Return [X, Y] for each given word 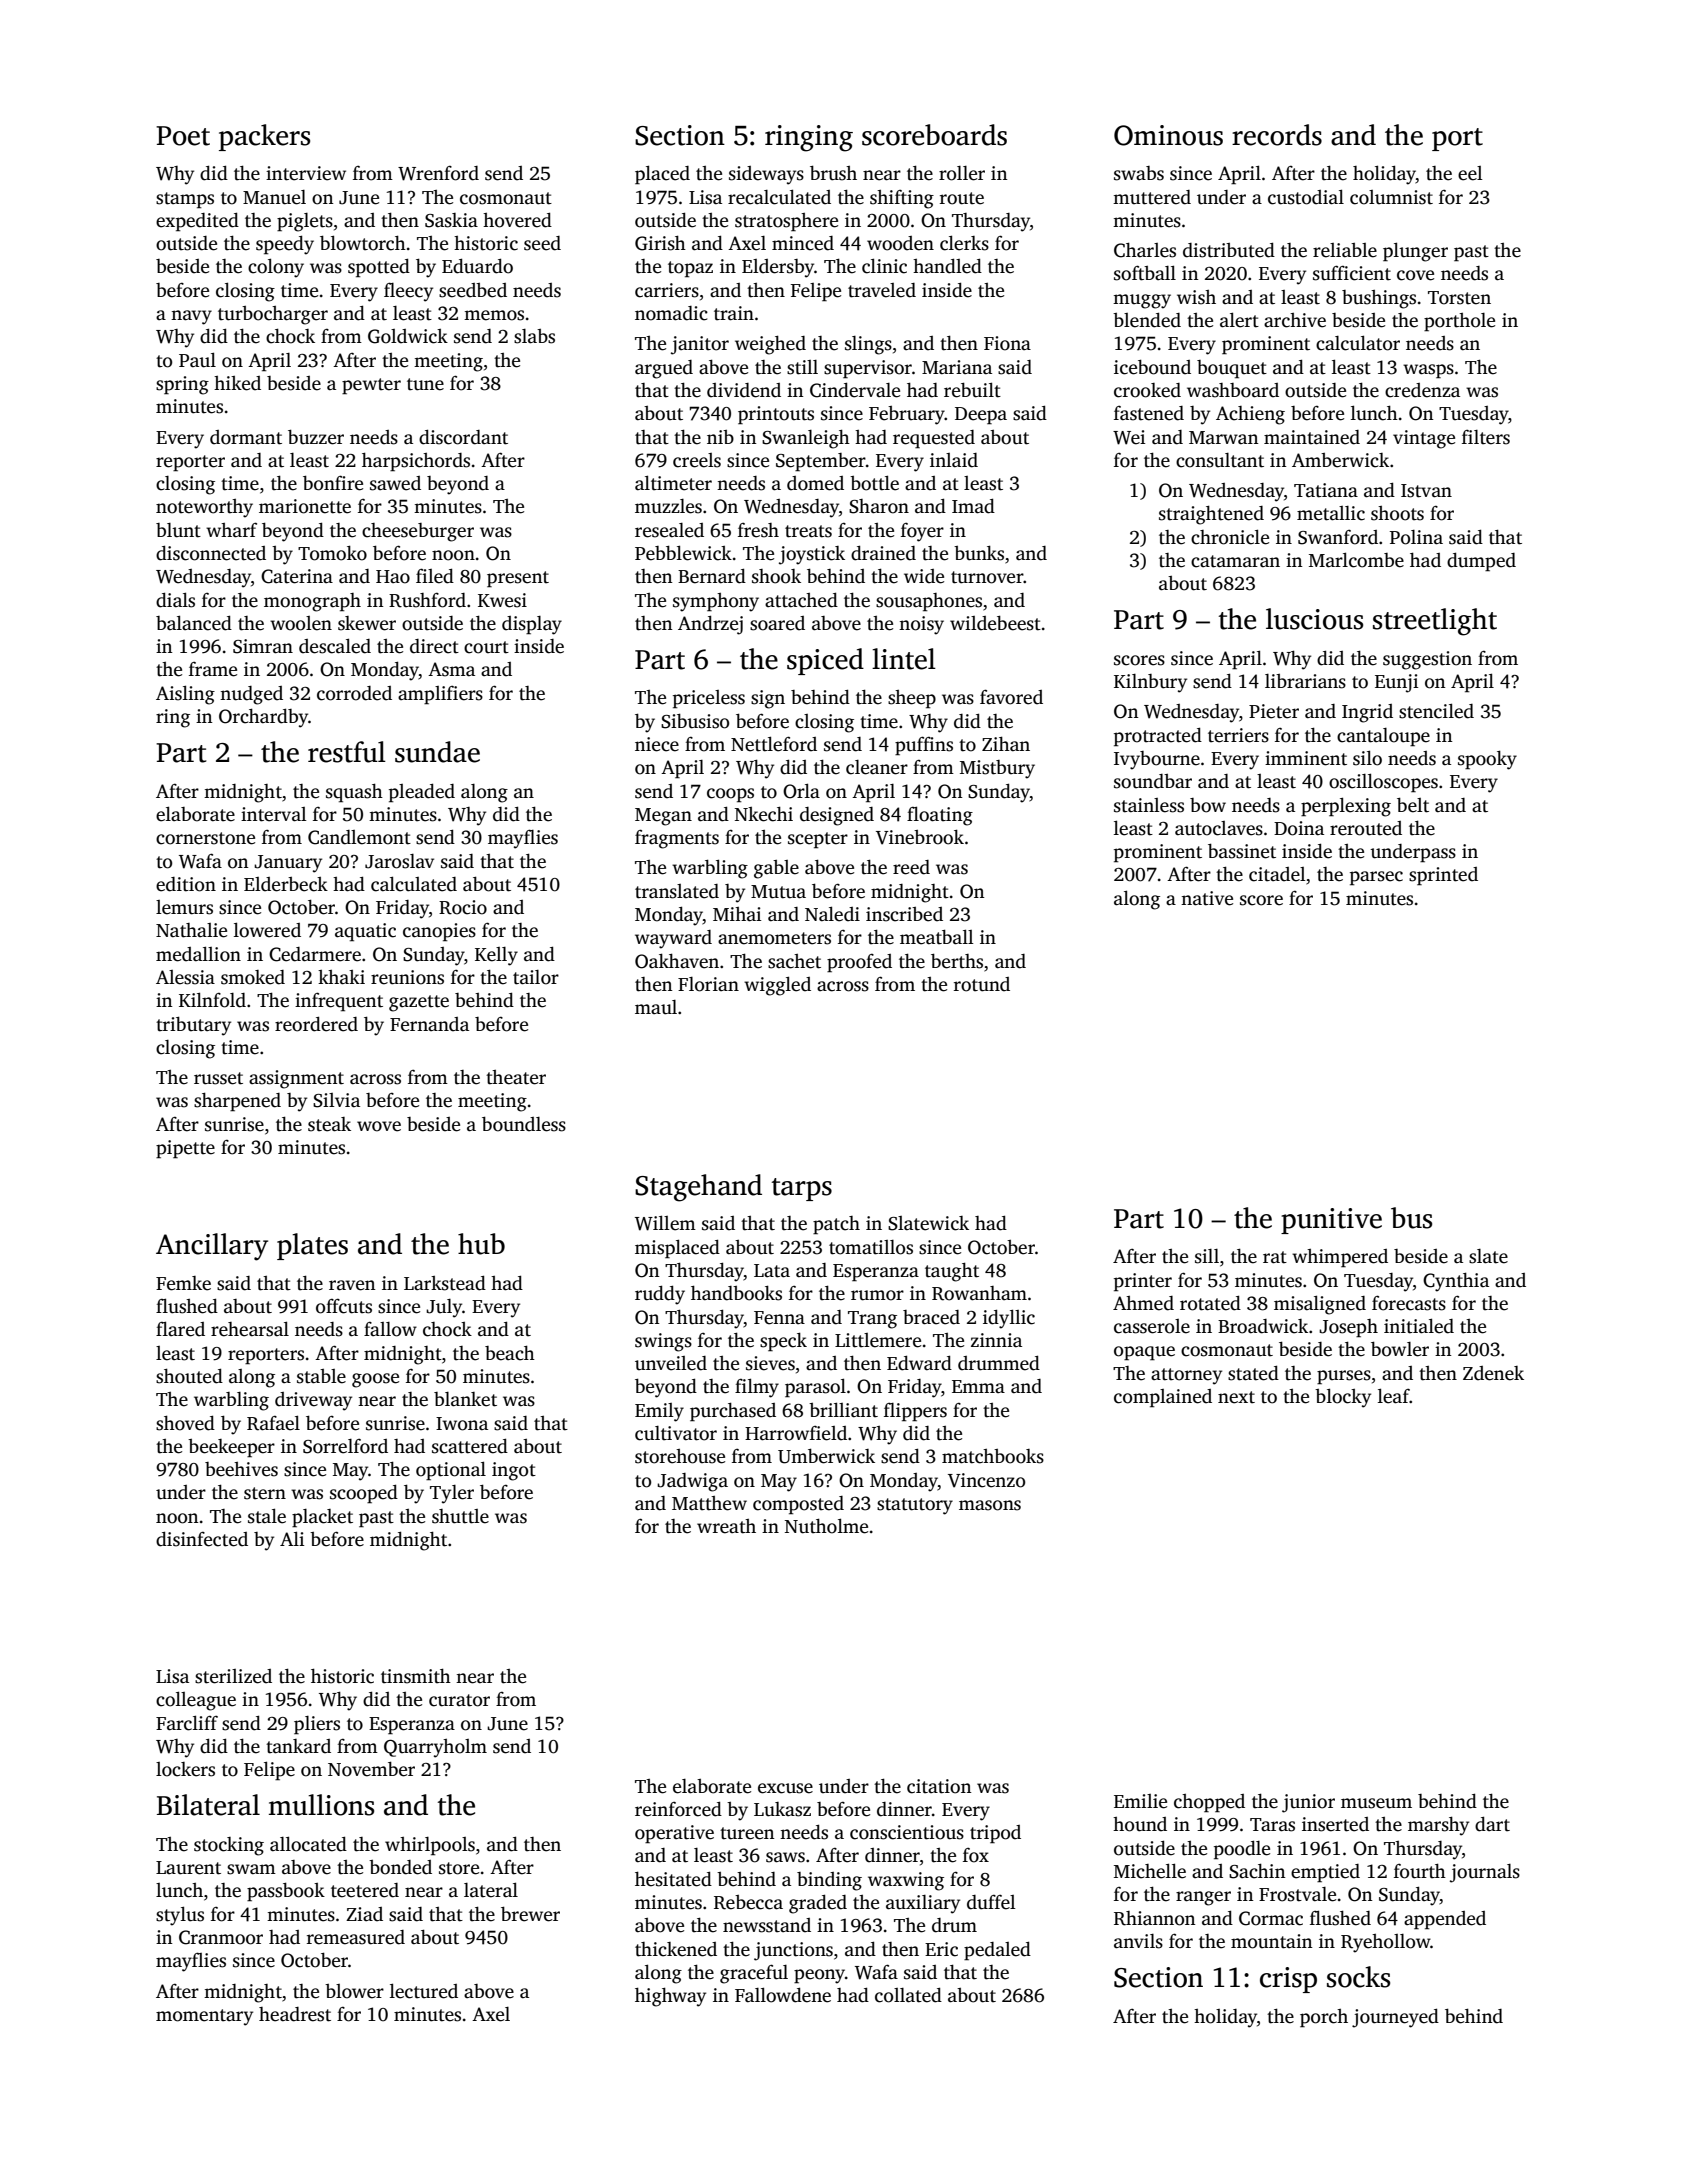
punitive [1331, 1221]
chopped [1209, 1803]
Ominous [1168, 135]
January [288, 864]
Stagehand [698, 1188]
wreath [726, 1526]
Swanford [1338, 537]
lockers [185, 1769]
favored [1011, 697]
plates [312, 1246]
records [1277, 135]
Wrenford [438, 173]
